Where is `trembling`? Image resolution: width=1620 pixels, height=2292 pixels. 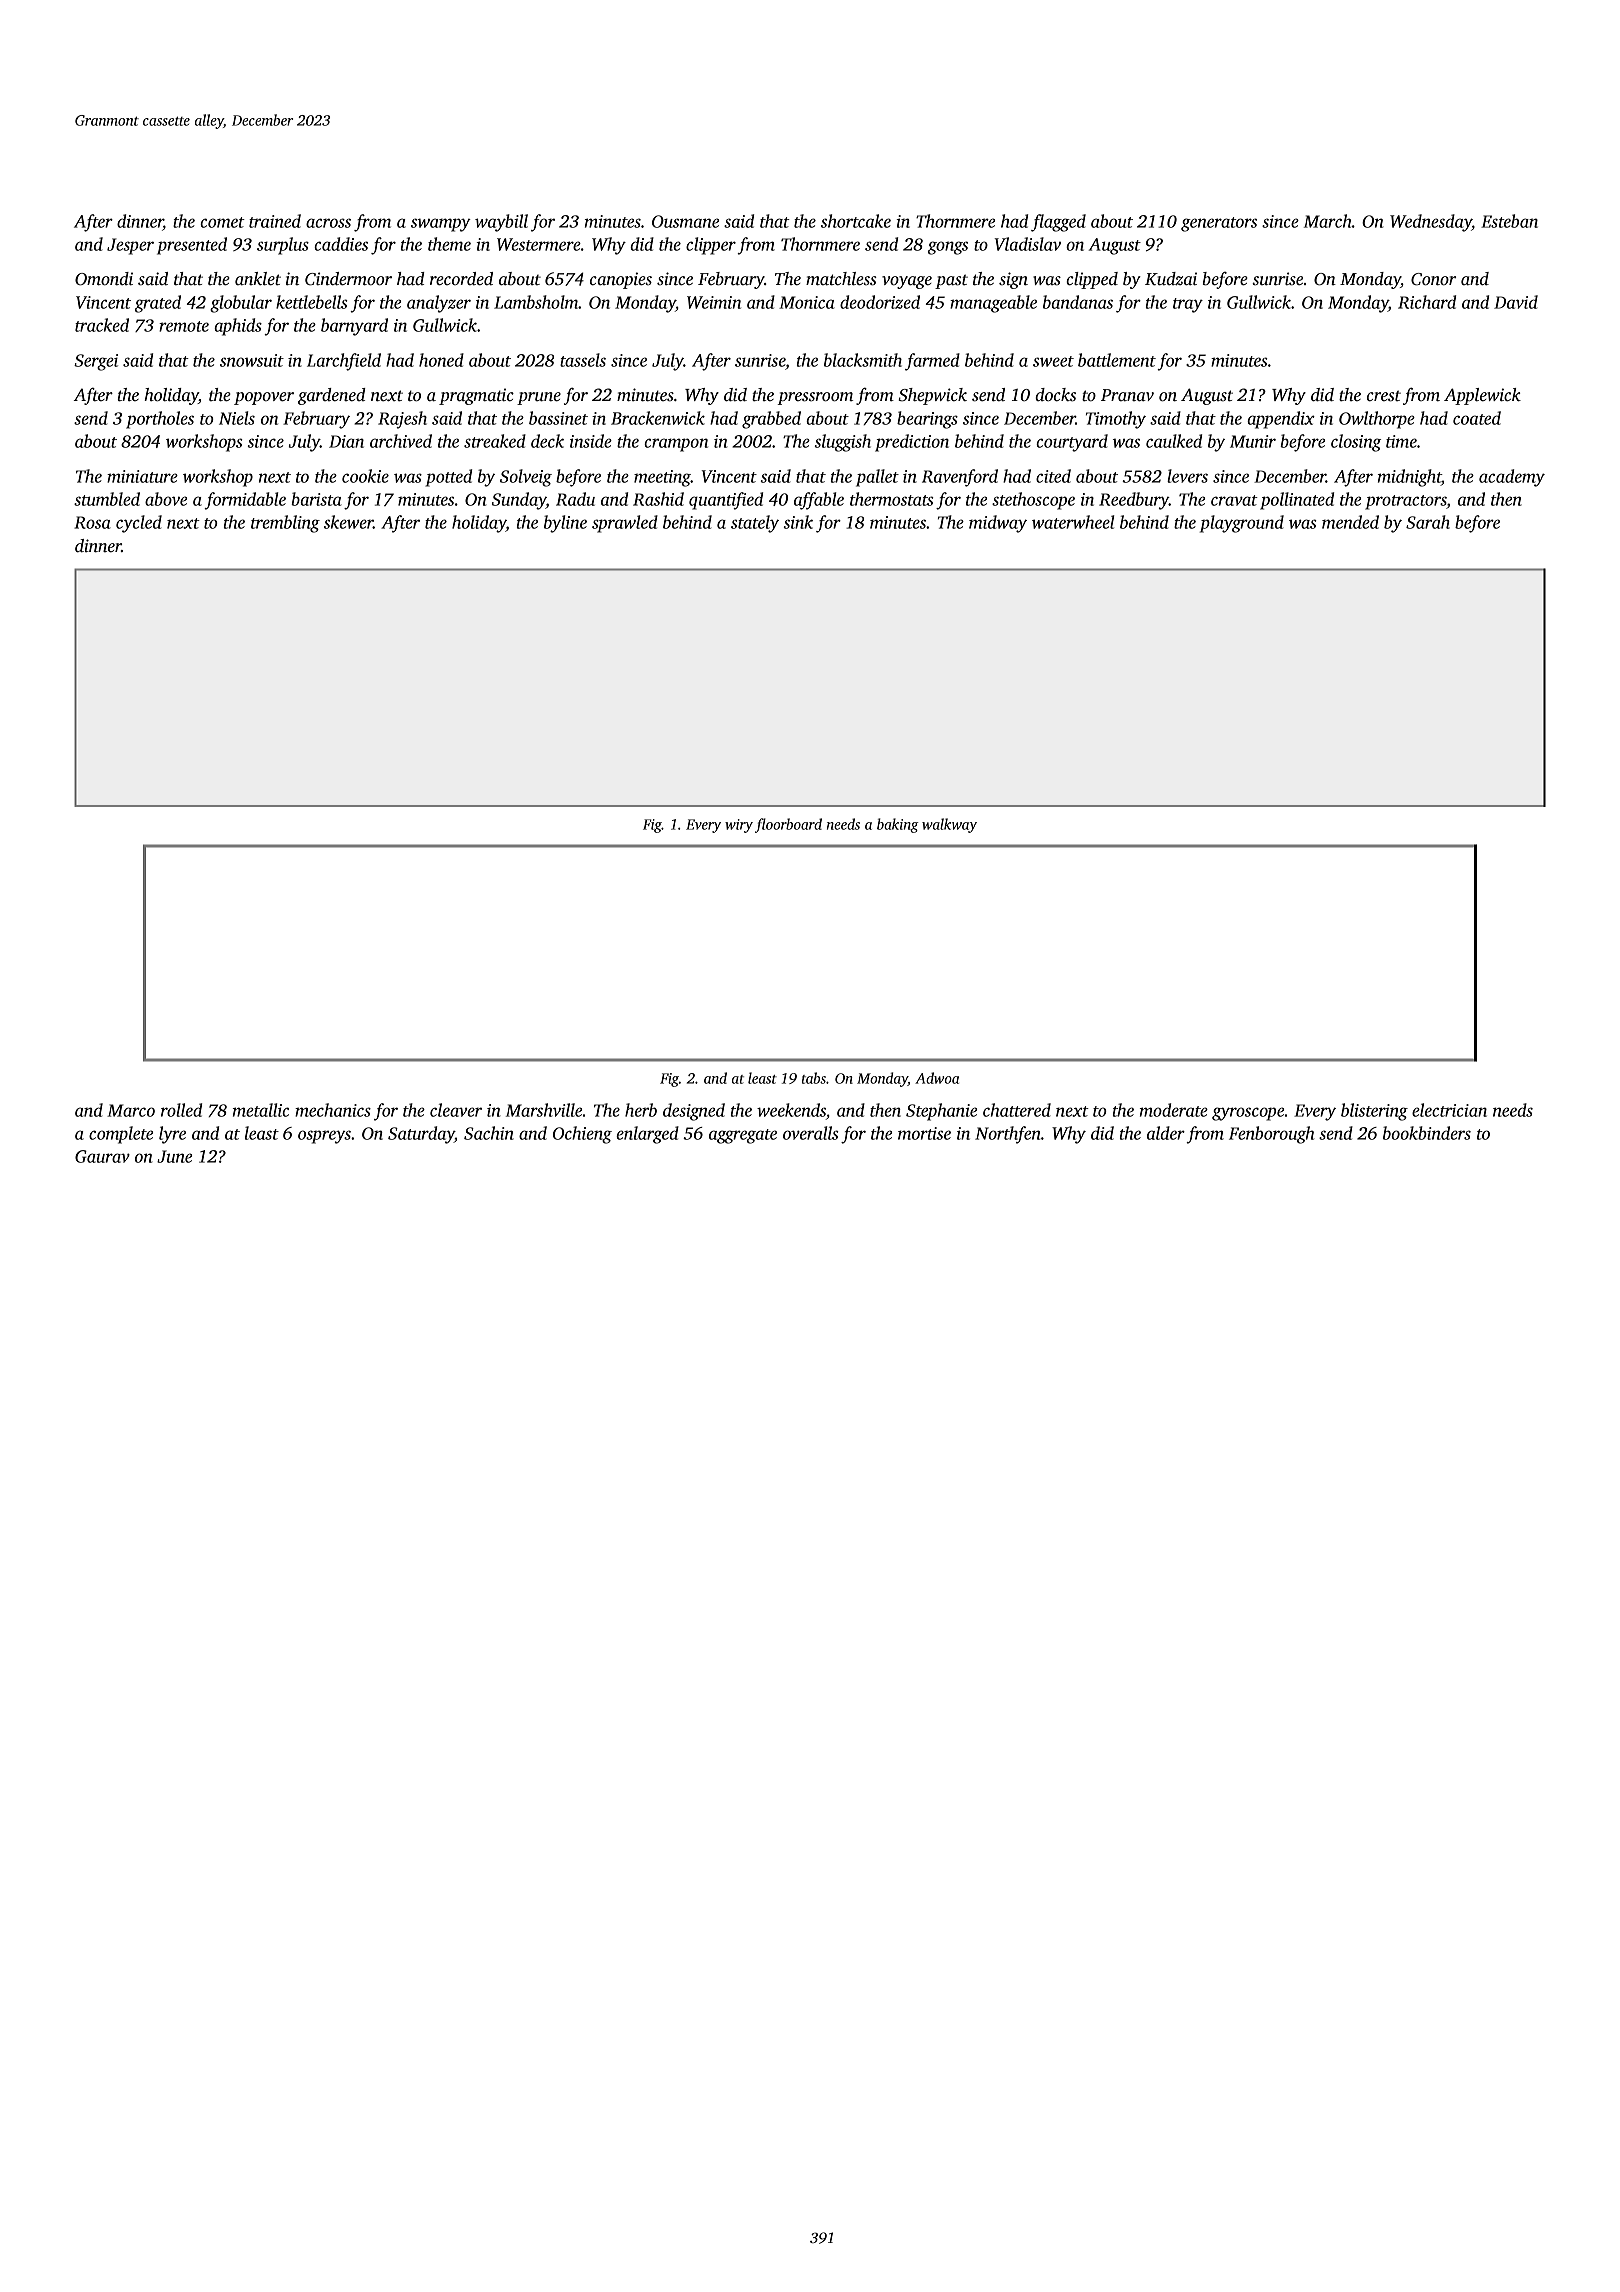
trembling is located at coordinates (285, 524).
